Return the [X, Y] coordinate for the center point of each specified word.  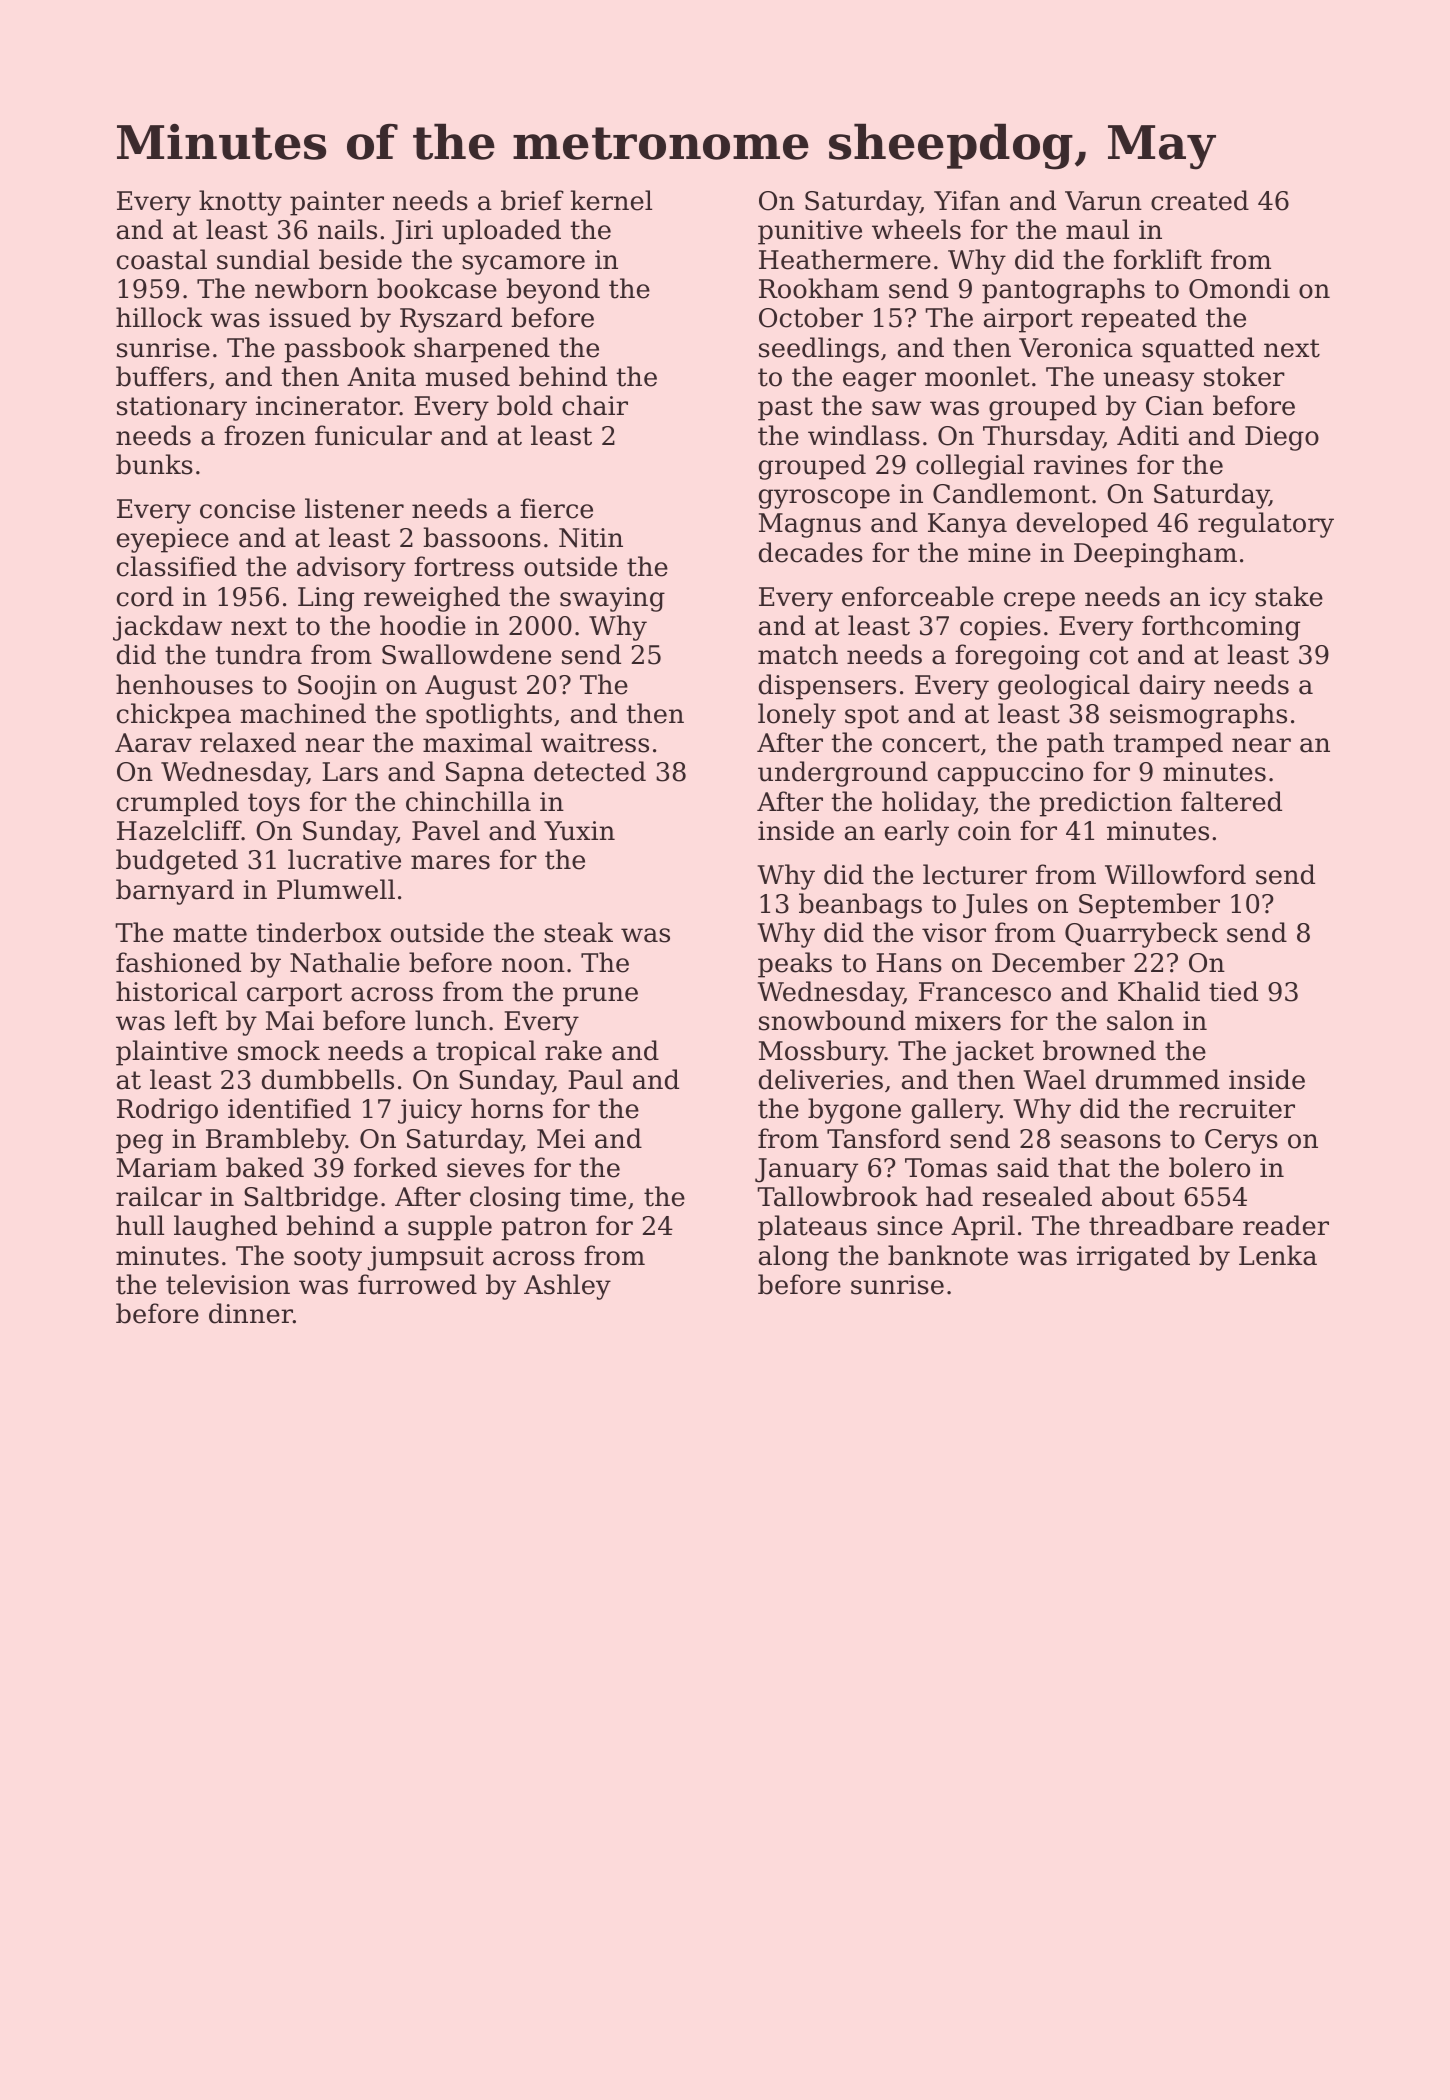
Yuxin [579, 831]
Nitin [591, 538]
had [949, 1196]
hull [140, 1225]
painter [337, 203]
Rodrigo [167, 1111]
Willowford [1175, 874]
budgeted [177, 862]
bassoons [482, 537]
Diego [1282, 438]
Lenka [1278, 1255]
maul [1097, 229]
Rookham [819, 288]
